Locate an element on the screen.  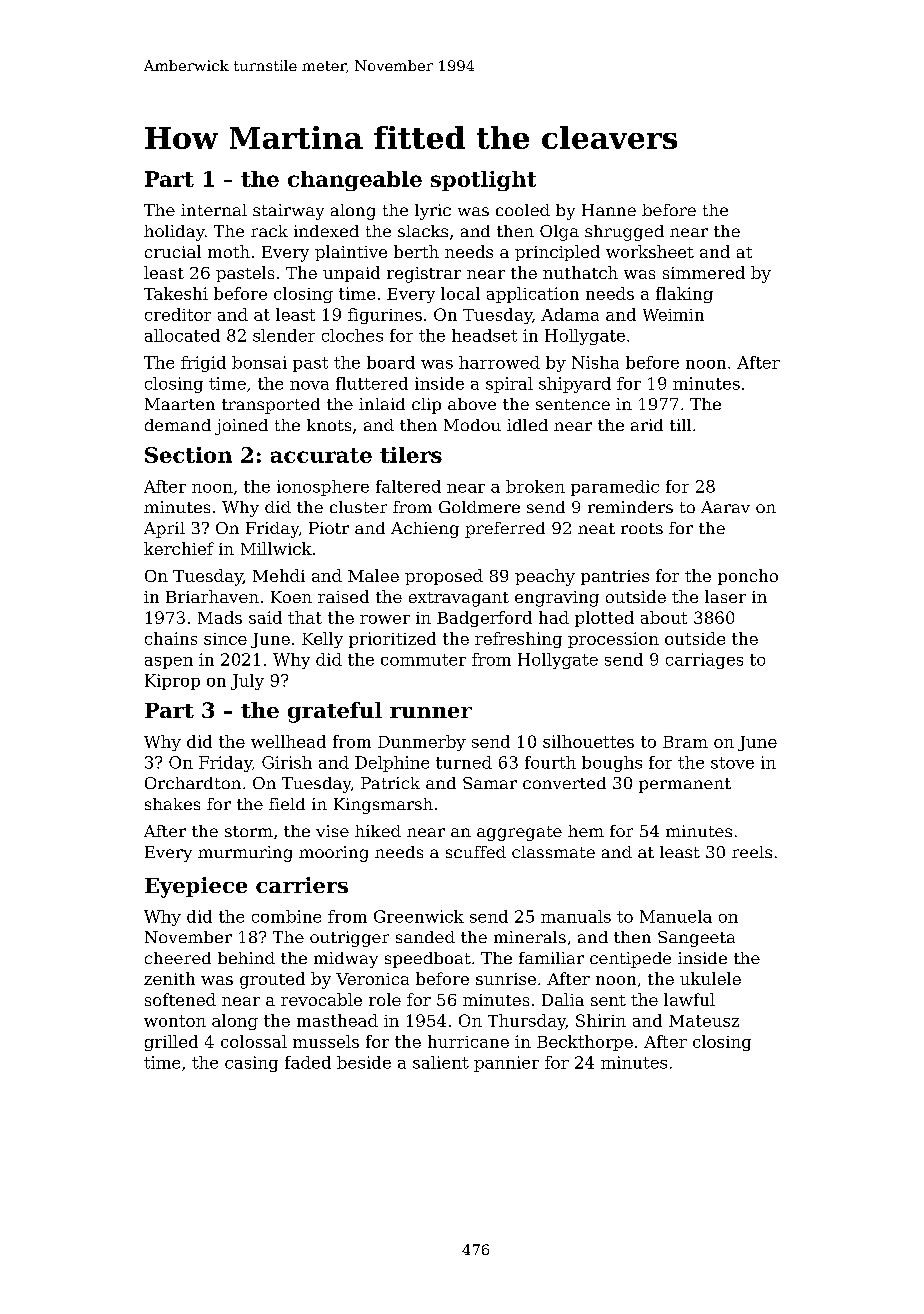
internal is located at coordinates (214, 210).
